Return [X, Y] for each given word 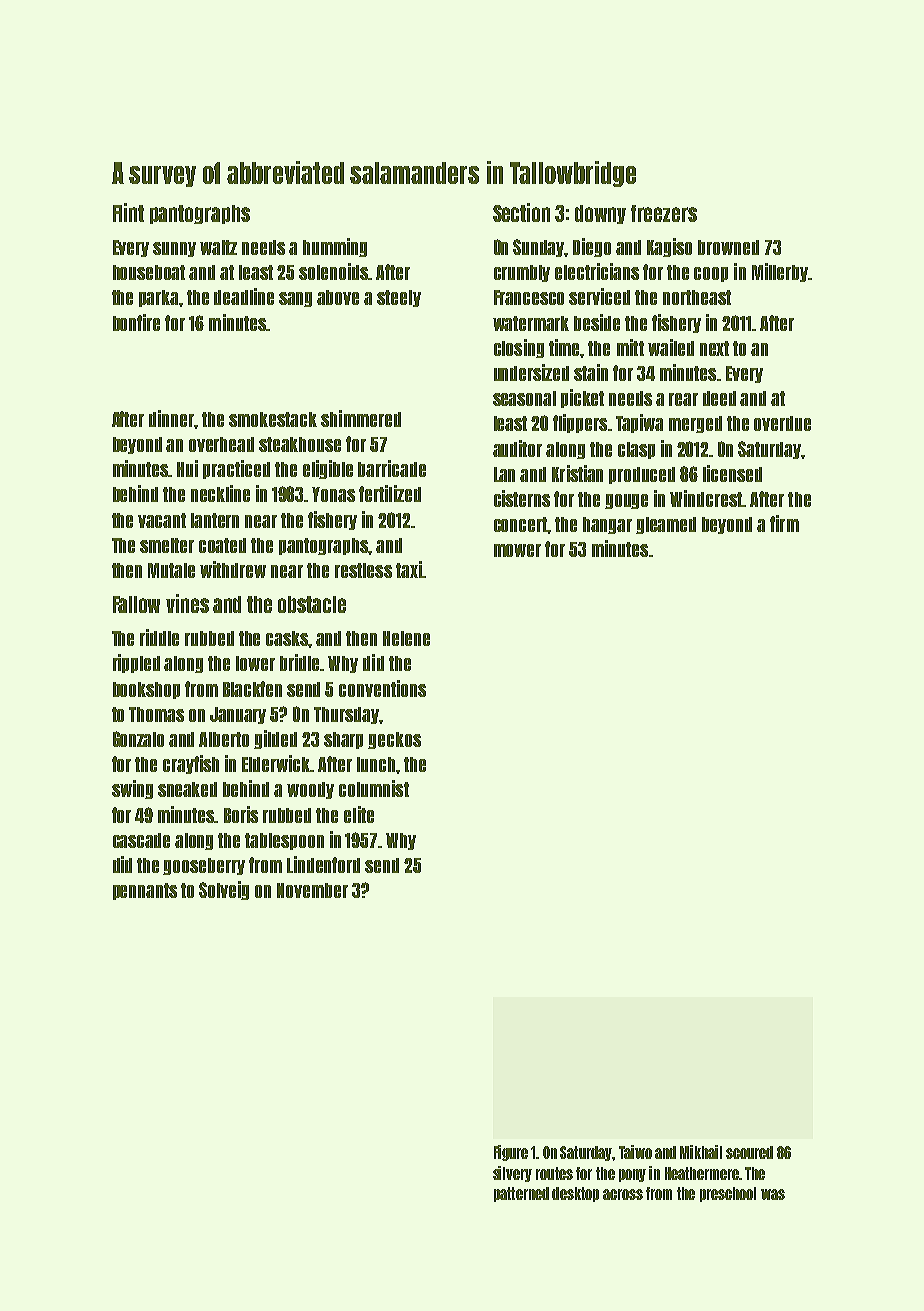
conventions [382, 688]
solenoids [334, 271]
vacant [162, 520]
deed [719, 398]
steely [399, 298]
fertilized [390, 493]
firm [784, 523]
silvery [512, 1174]
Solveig [224, 890]
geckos [394, 740]
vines [187, 603]
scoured [749, 1152]
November [312, 890]
